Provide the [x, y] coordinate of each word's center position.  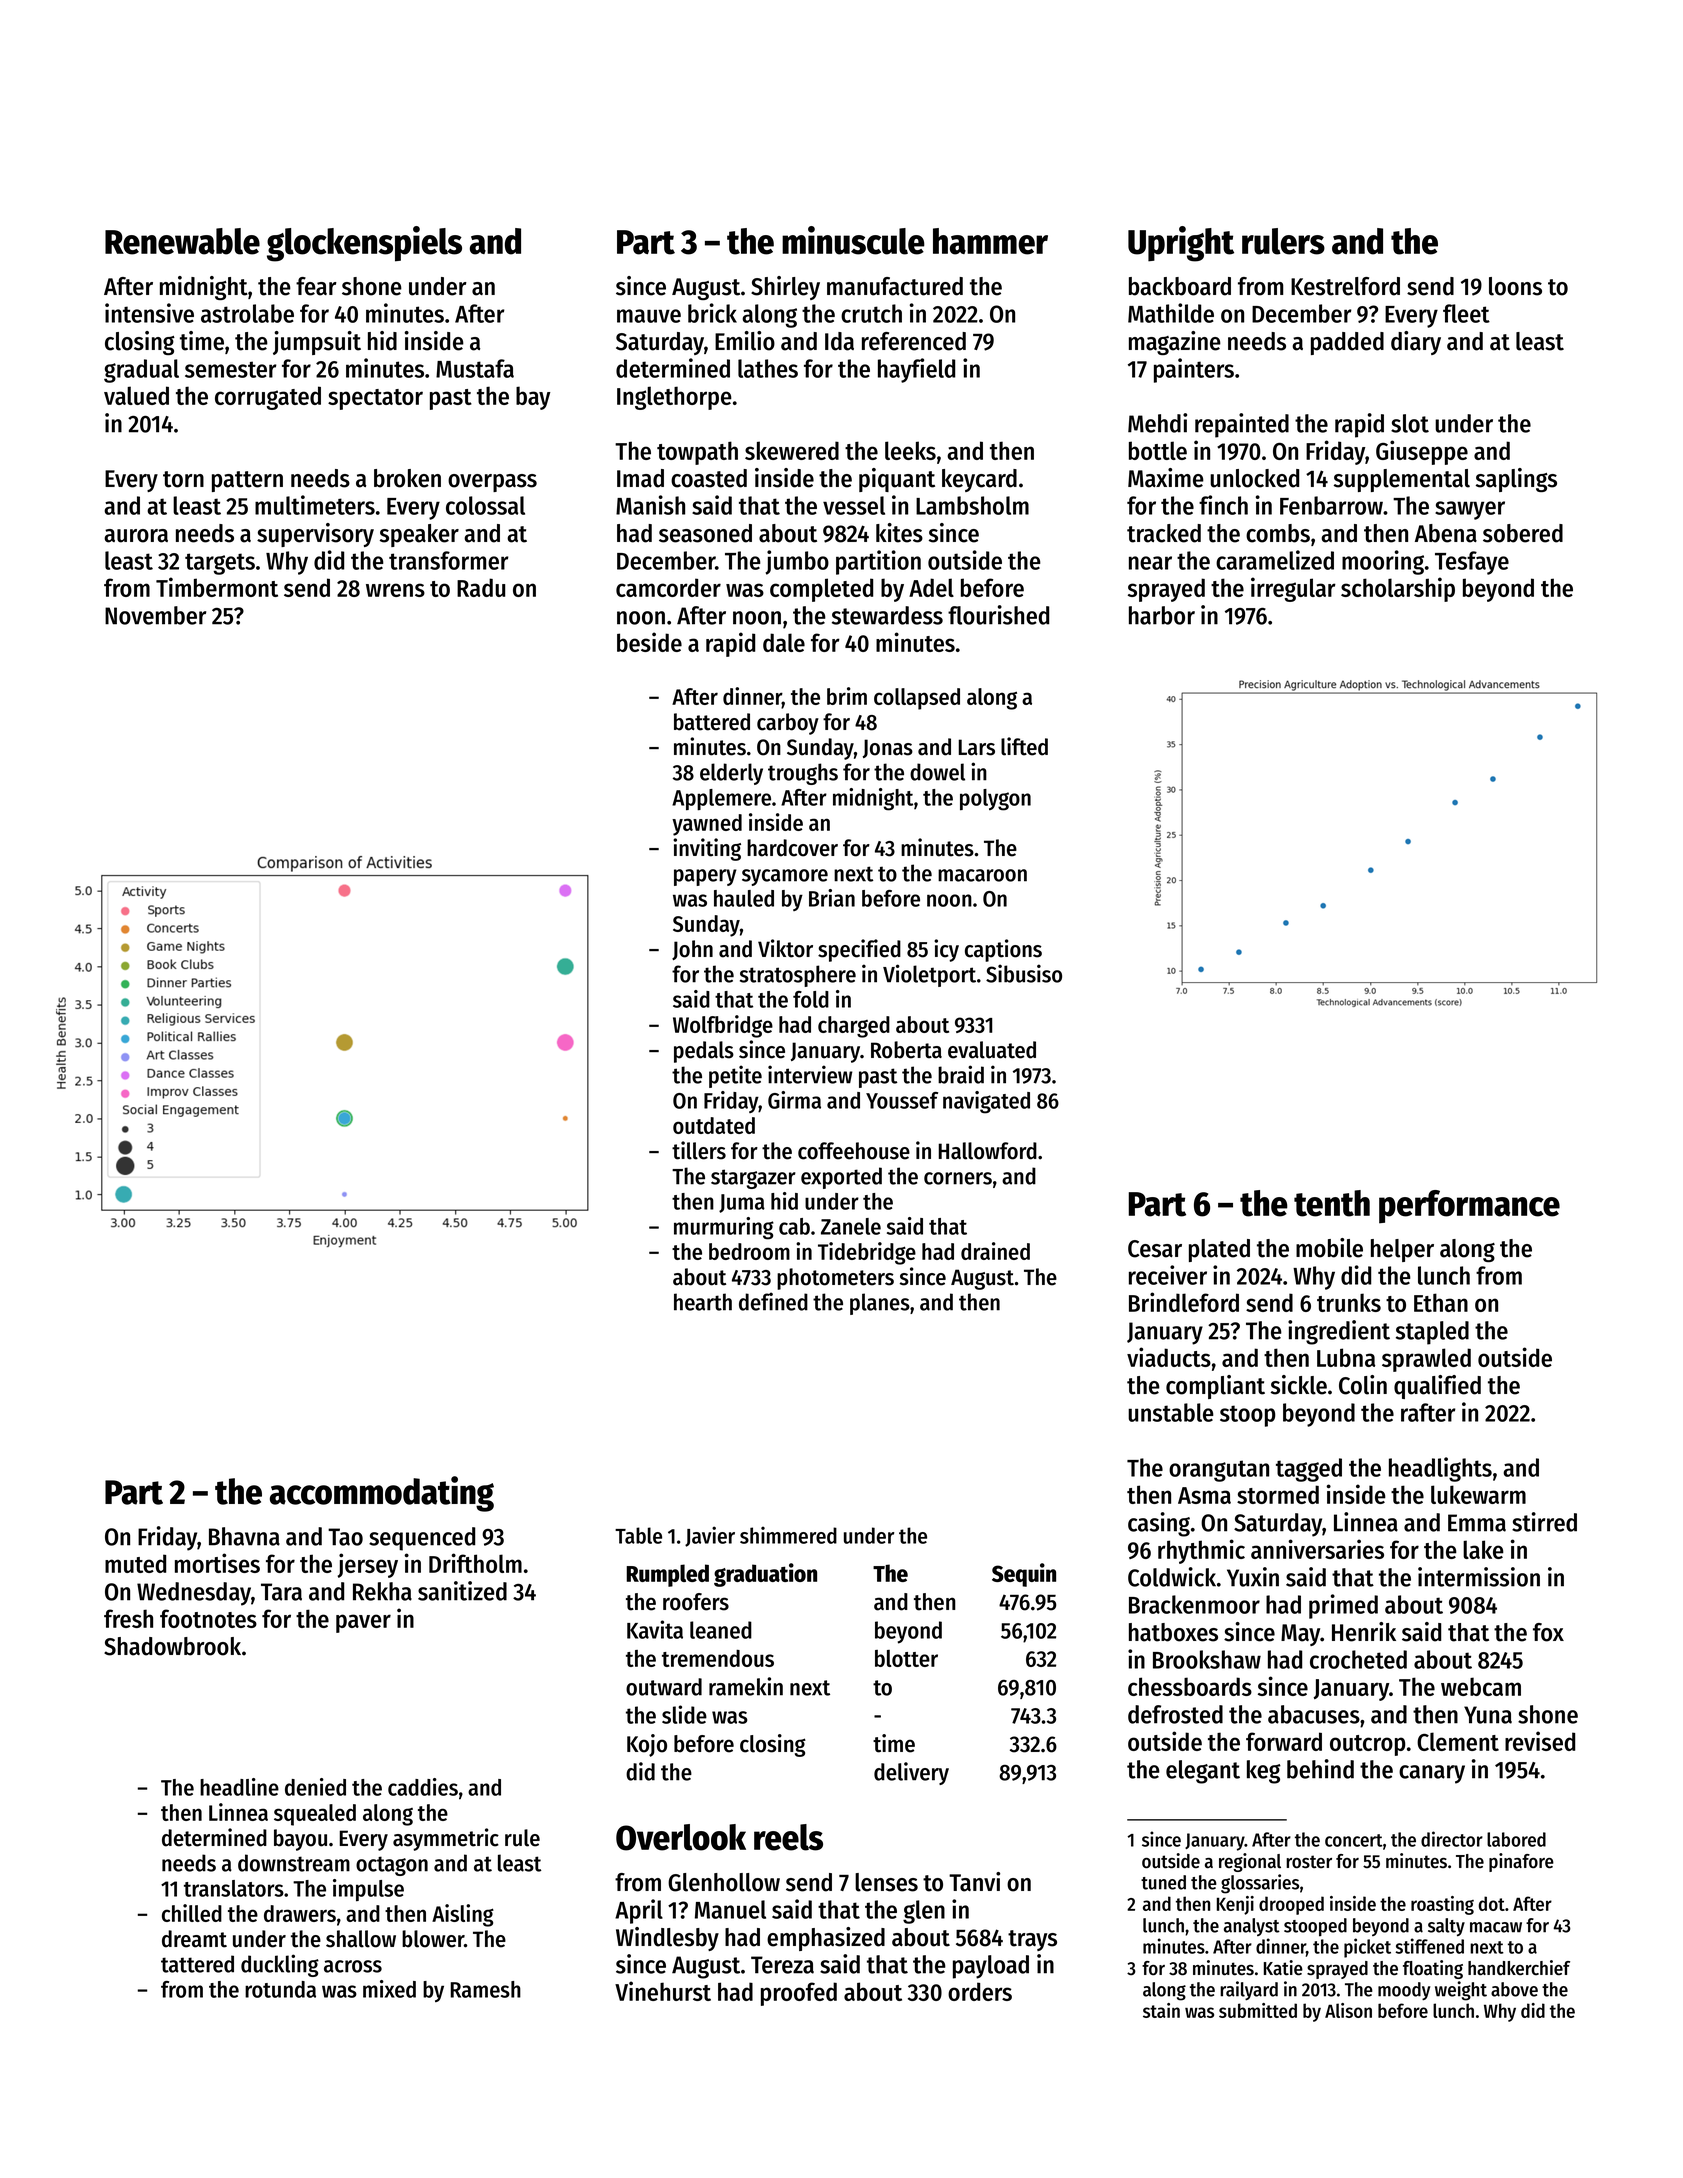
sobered [1523, 533]
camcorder [668, 587]
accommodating [382, 1494]
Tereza [782, 1965]
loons [1515, 286]
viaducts [1169, 1357]
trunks [1349, 1302]
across [353, 1966]
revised [1540, 1741]
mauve [649, 316]
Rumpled [667, 1575]
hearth [703, 1302]
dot [1492, 1903]
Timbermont [217, 587]
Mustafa [475, 368]
